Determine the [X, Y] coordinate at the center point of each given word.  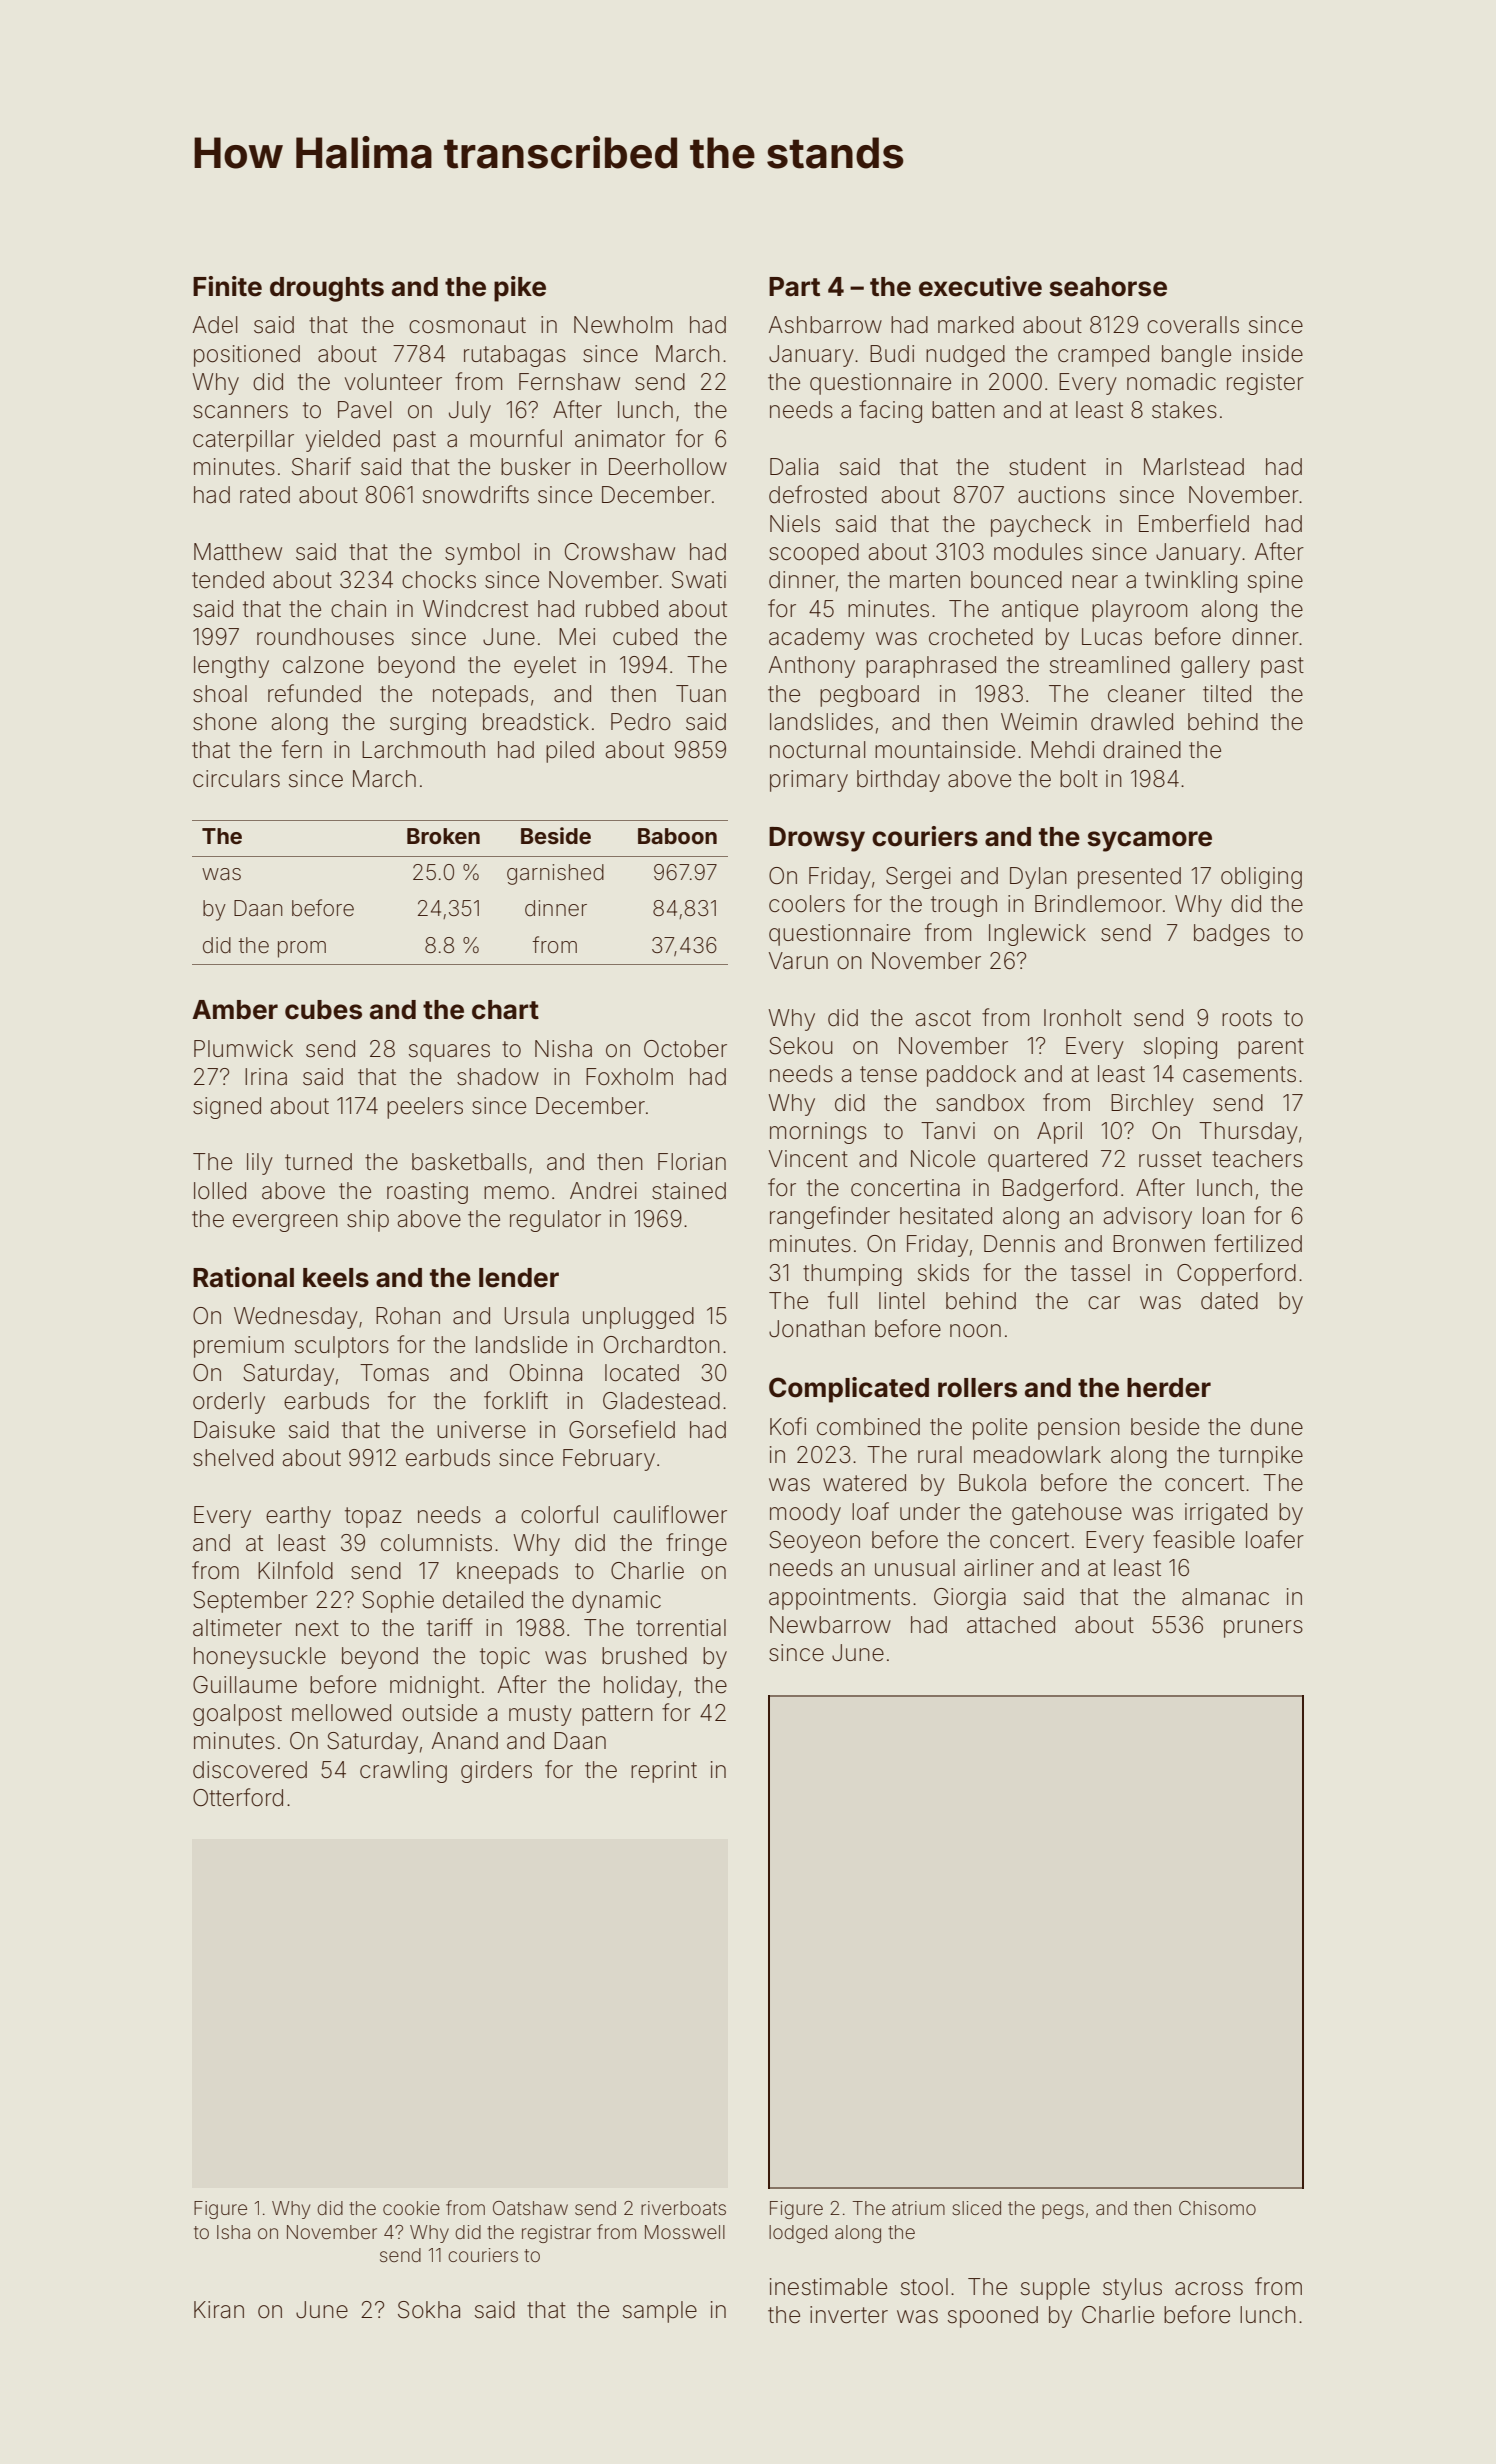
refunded [314, 693]
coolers [807, 904]
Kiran [219, 2310]
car [1104, 1303]
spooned [993, 2317]
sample [660, 2312]
